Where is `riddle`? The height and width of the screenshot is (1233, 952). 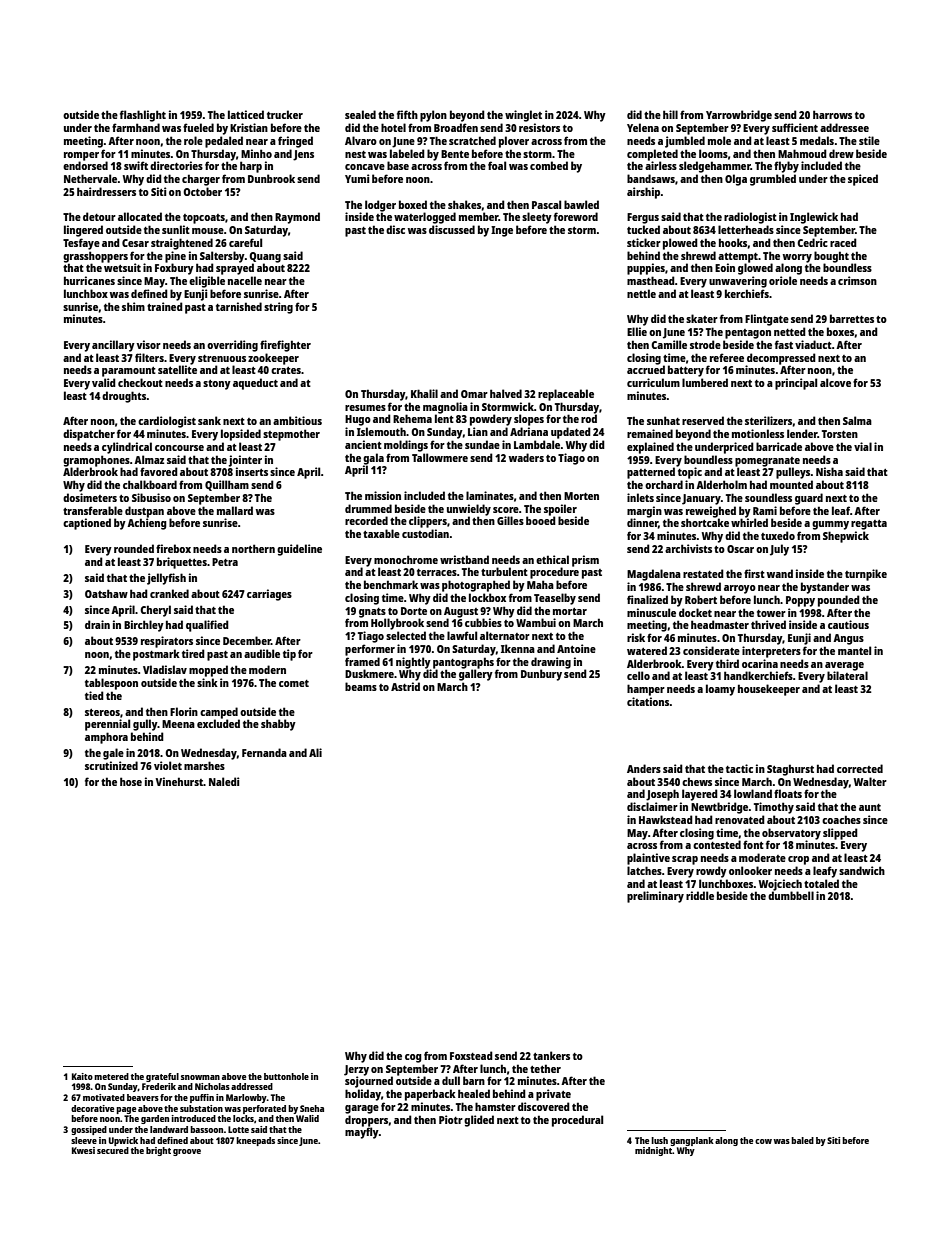 riddle is located at coordinates (700, 895).
